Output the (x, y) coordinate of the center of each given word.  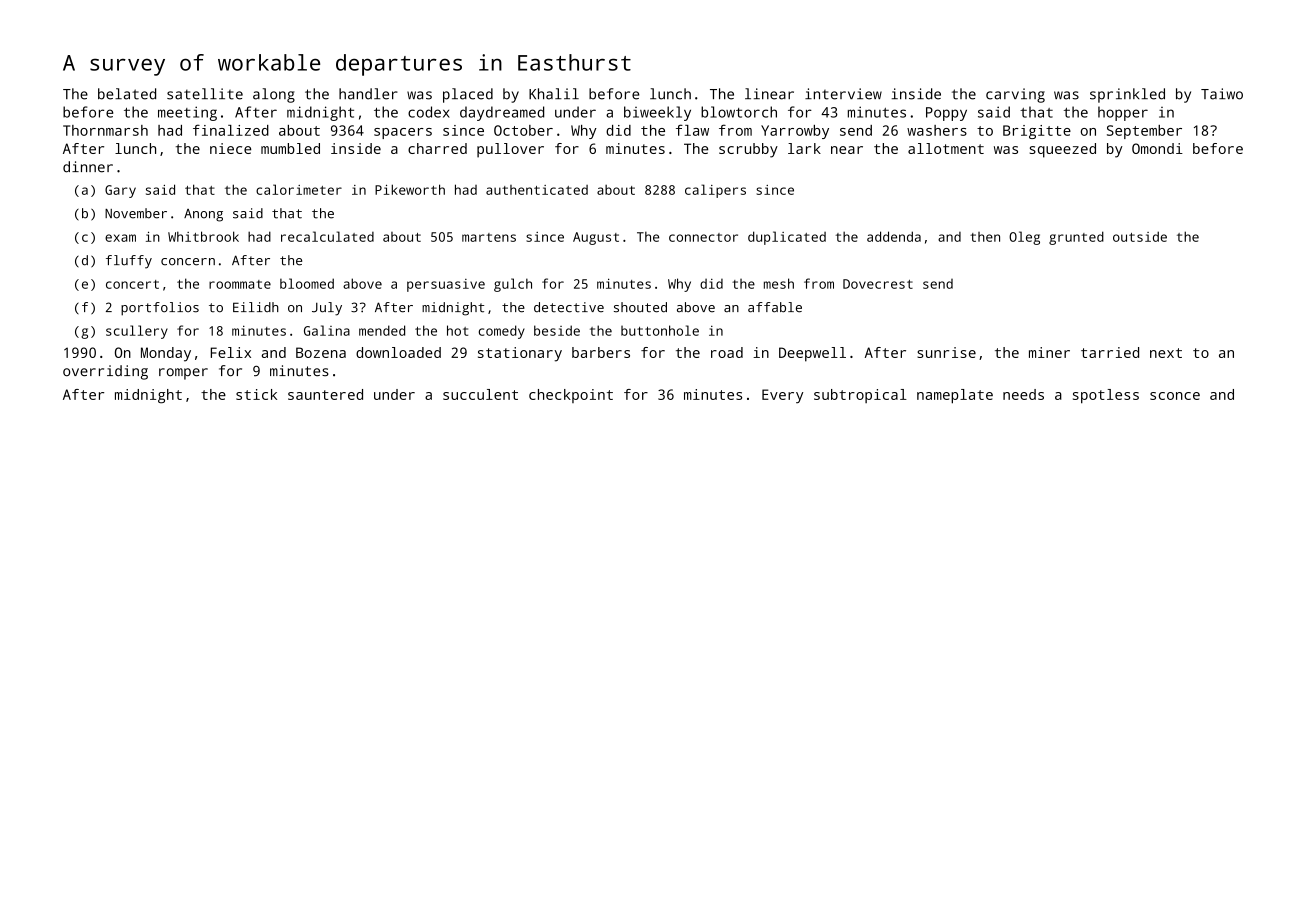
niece (230, 148)
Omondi (1157, 148)
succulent (480, 394)
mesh (779, 283)
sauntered (325, 394)
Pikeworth (410, 189)
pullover (510, 150)
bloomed (307, 283)
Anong (203, 215)
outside (1140, 236)
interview (843, 94)
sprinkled (1127, 95)
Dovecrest (878, 284)
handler (368, 94)
